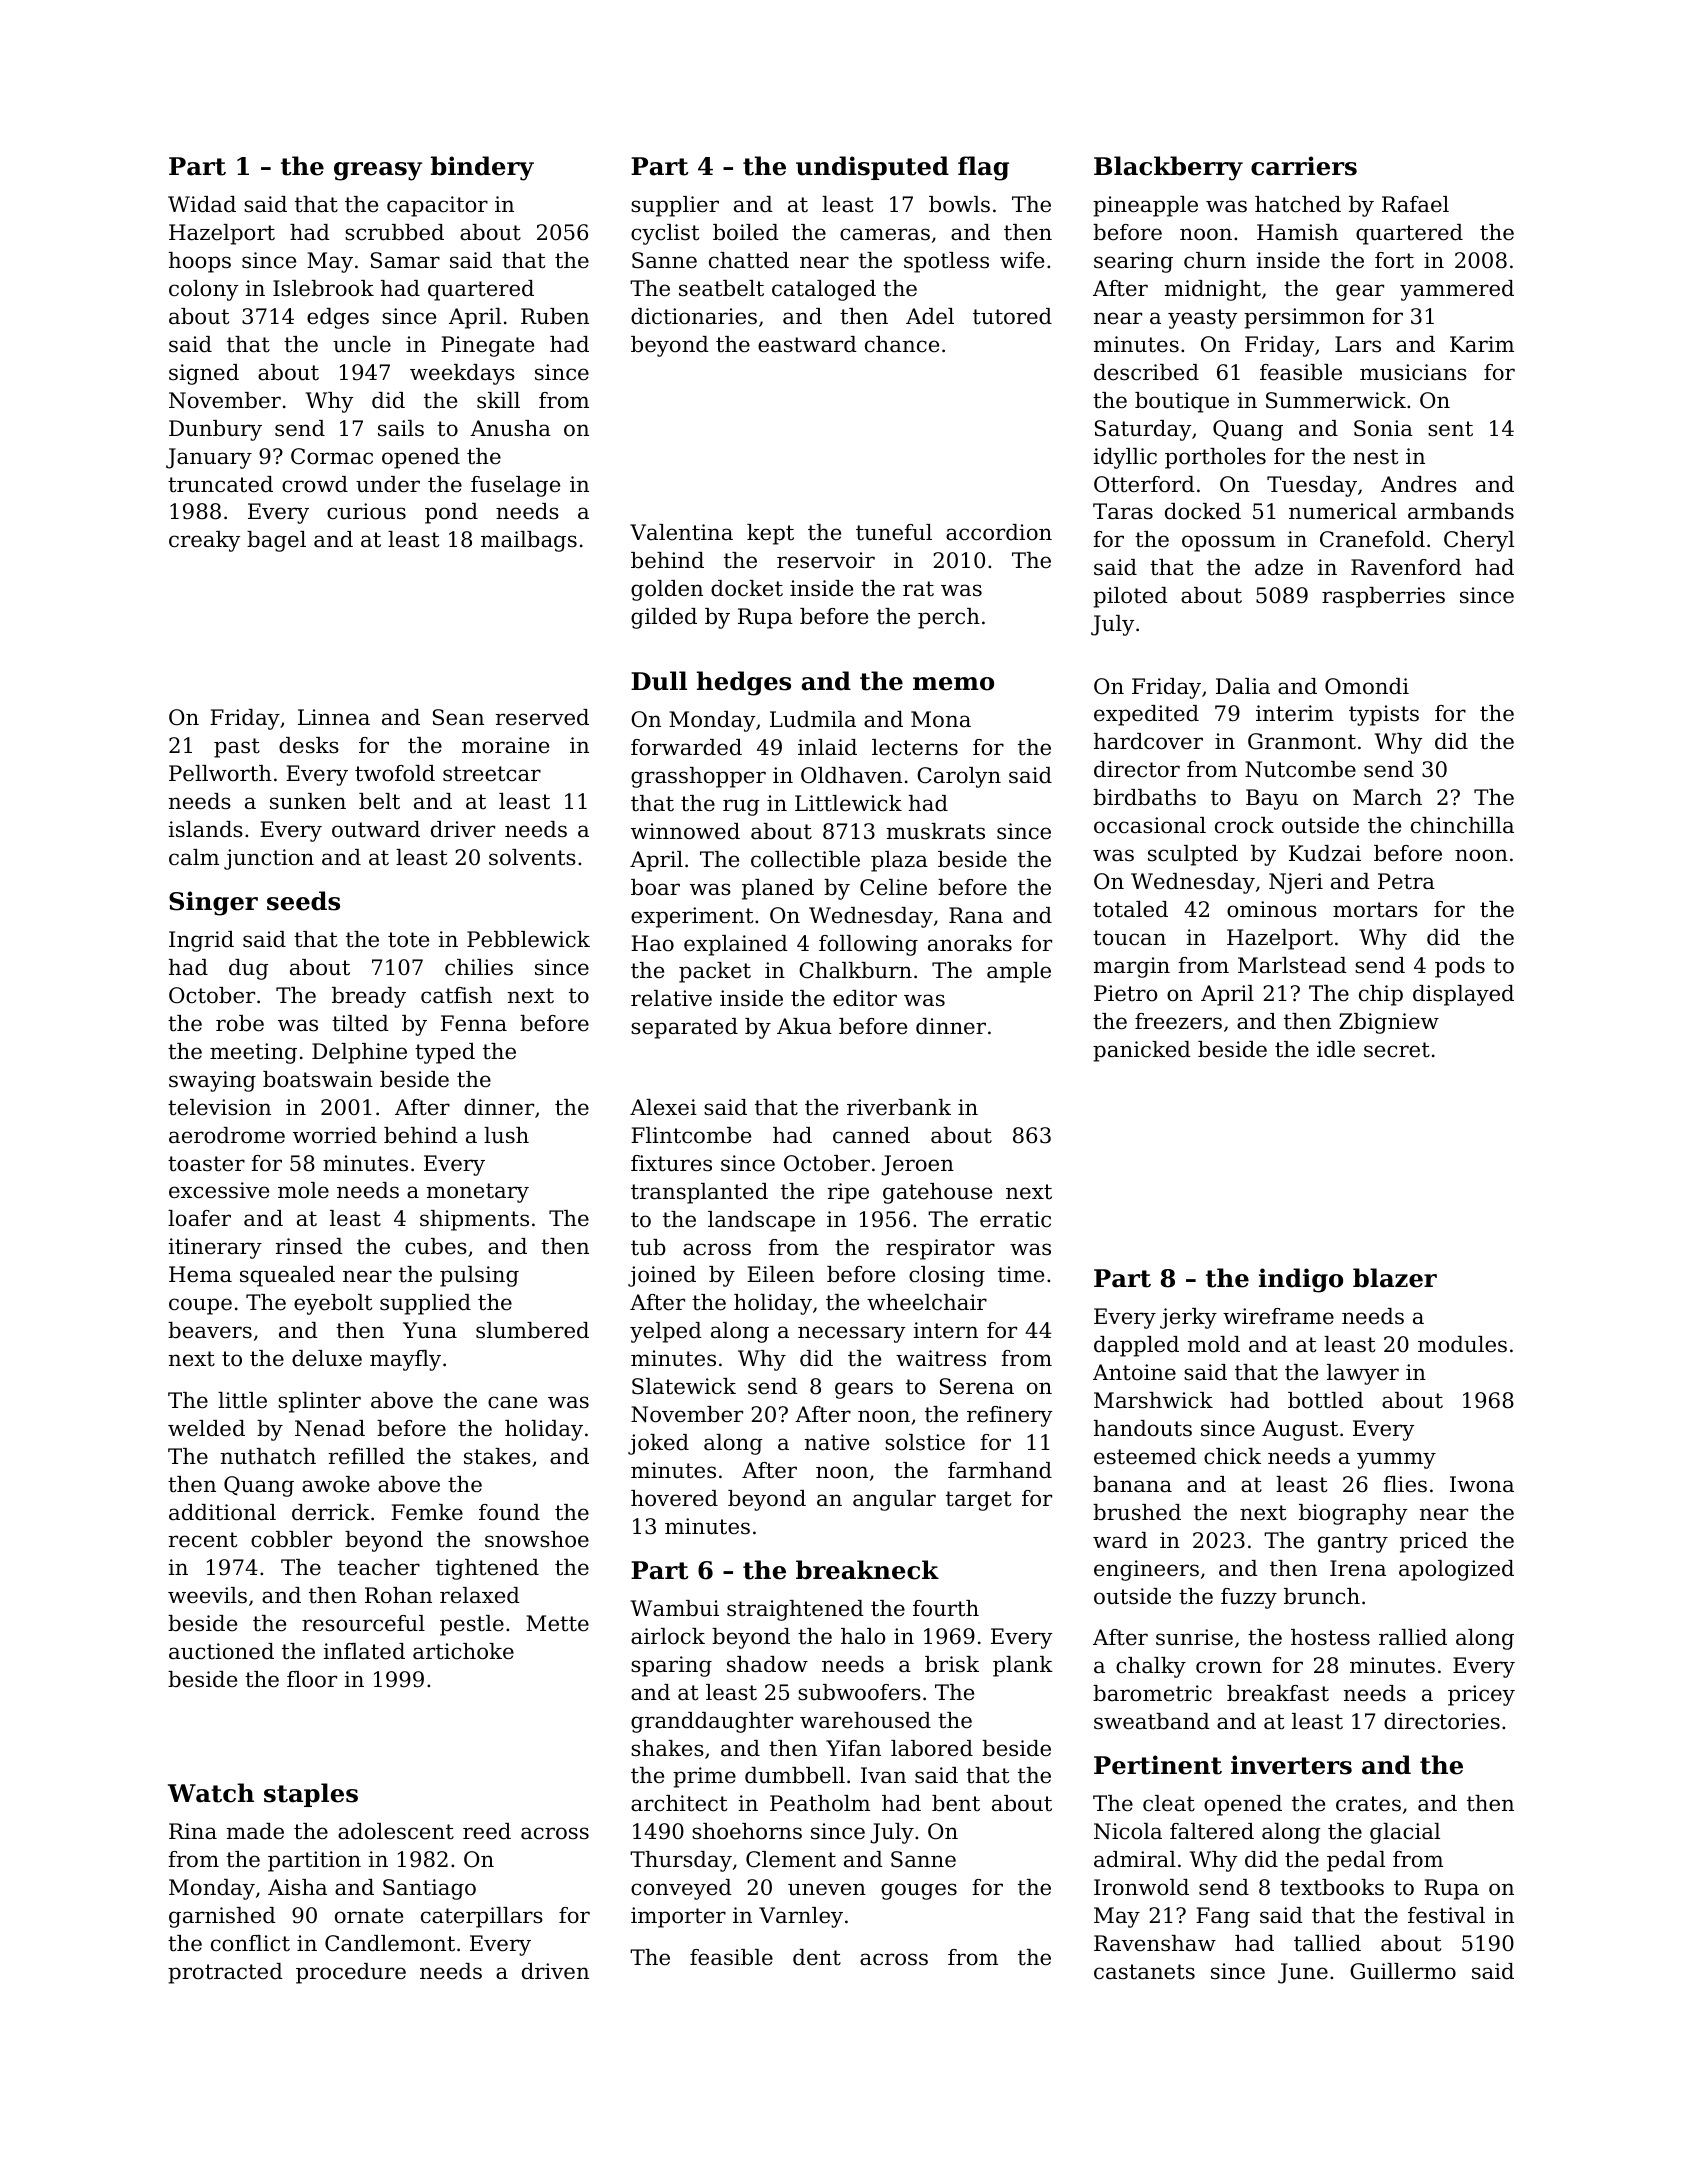 The width and height of the page is (1683, 2178). I want to click on gouges, so click(919, 1891).
